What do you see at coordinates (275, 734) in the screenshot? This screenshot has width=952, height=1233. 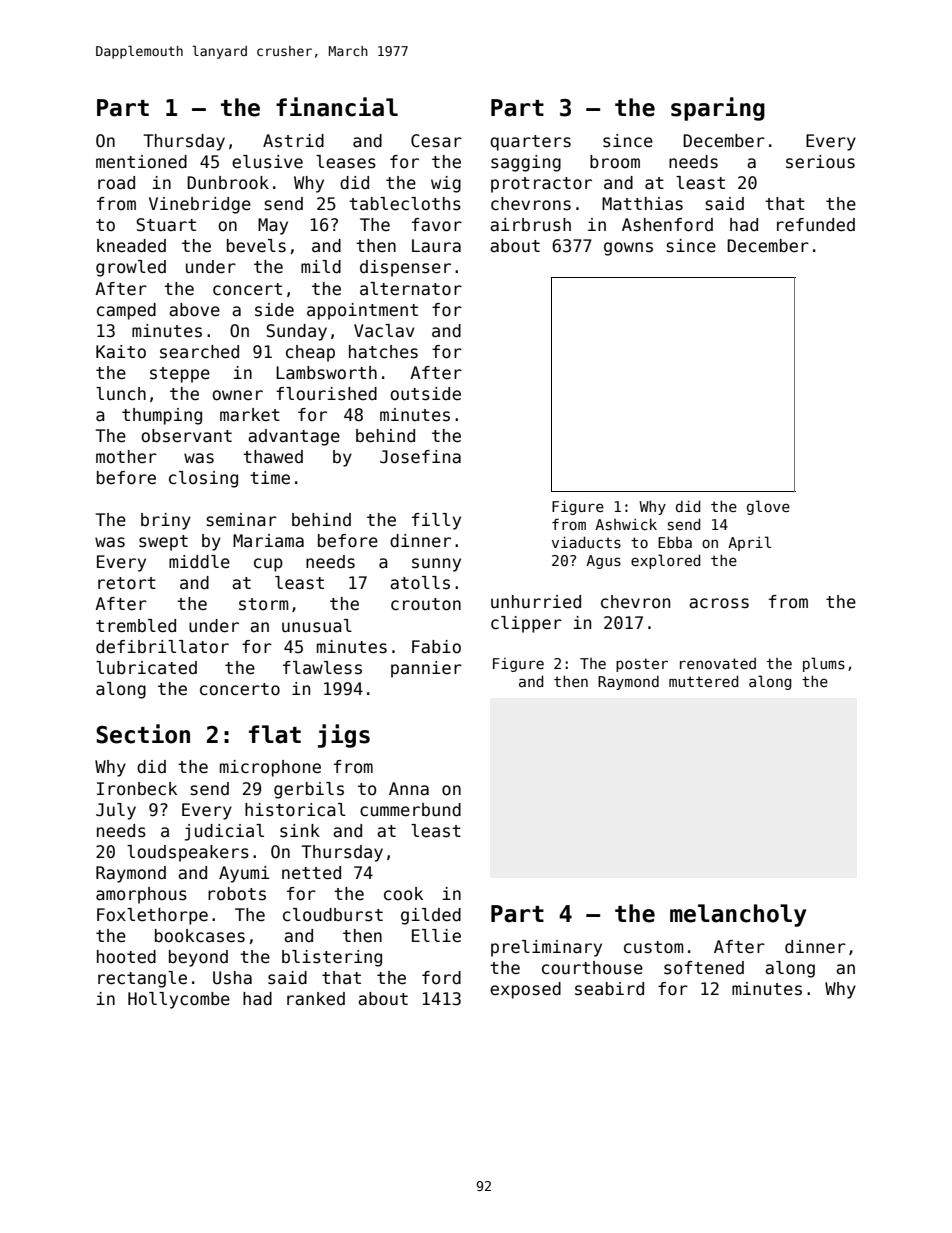 I see `flat` at bounding box center [275, 734].
